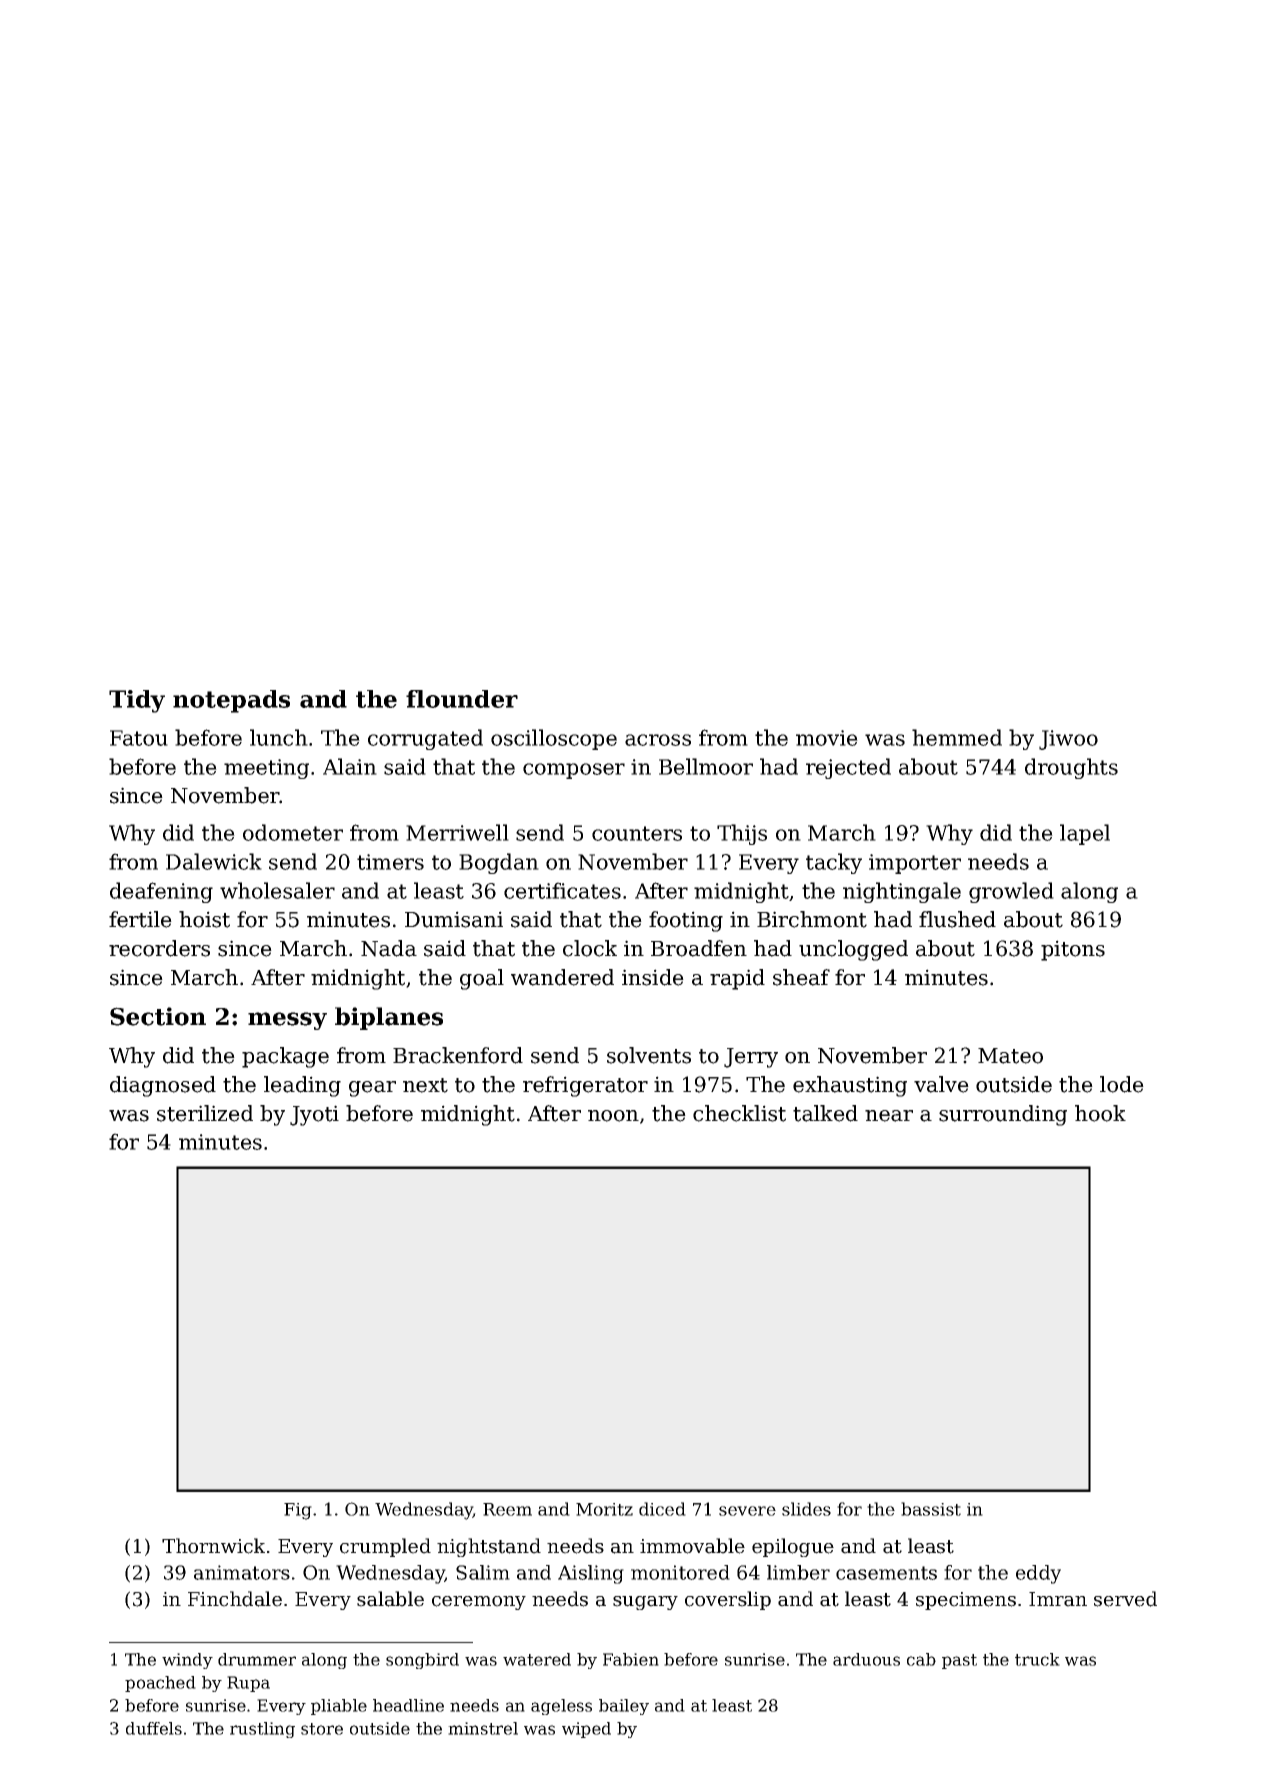  What do you see at coordinates (747, 1511) in the screenshot?
I see `severe` at bounding box center [747, 1511].
